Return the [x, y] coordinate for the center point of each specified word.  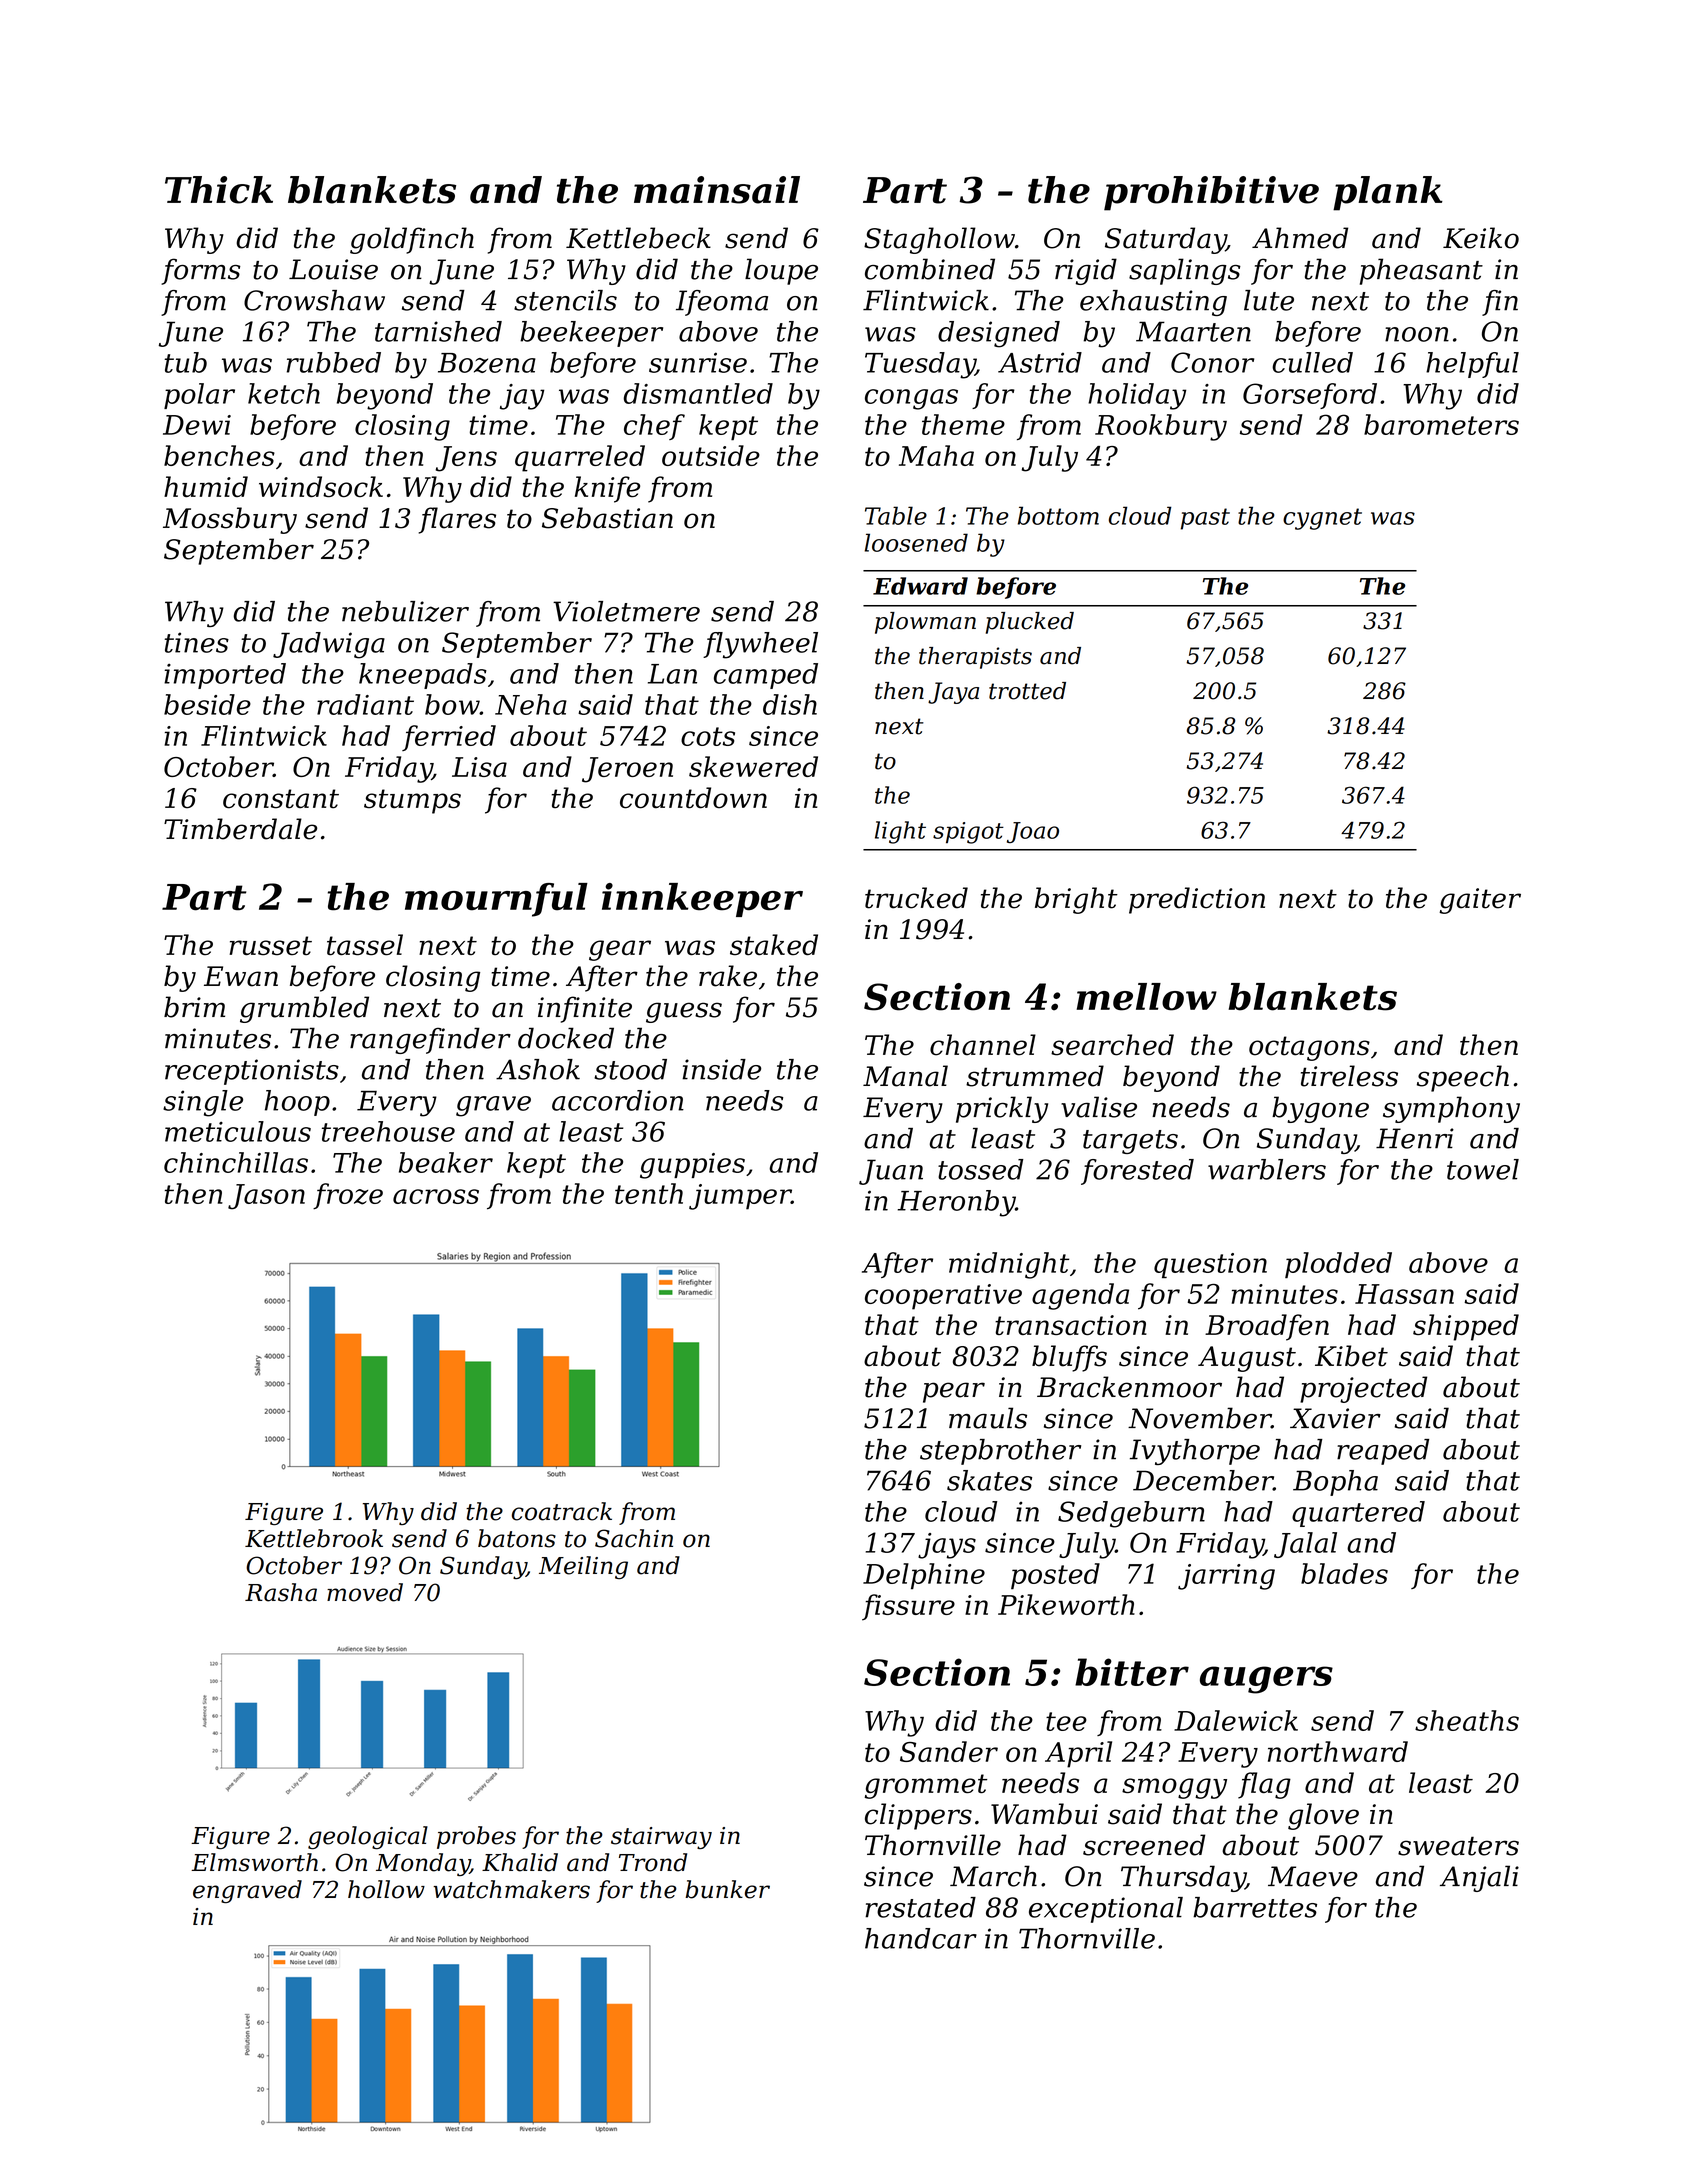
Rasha [281, 1592]
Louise [333, 269]
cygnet [1322, 519]
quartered [1358, 1514]
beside [207, 704]
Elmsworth [254, 1862]
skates [989, 1480]
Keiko [1481, 238]
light [900, 832]
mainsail [717, 190]
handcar [921, 1938]
